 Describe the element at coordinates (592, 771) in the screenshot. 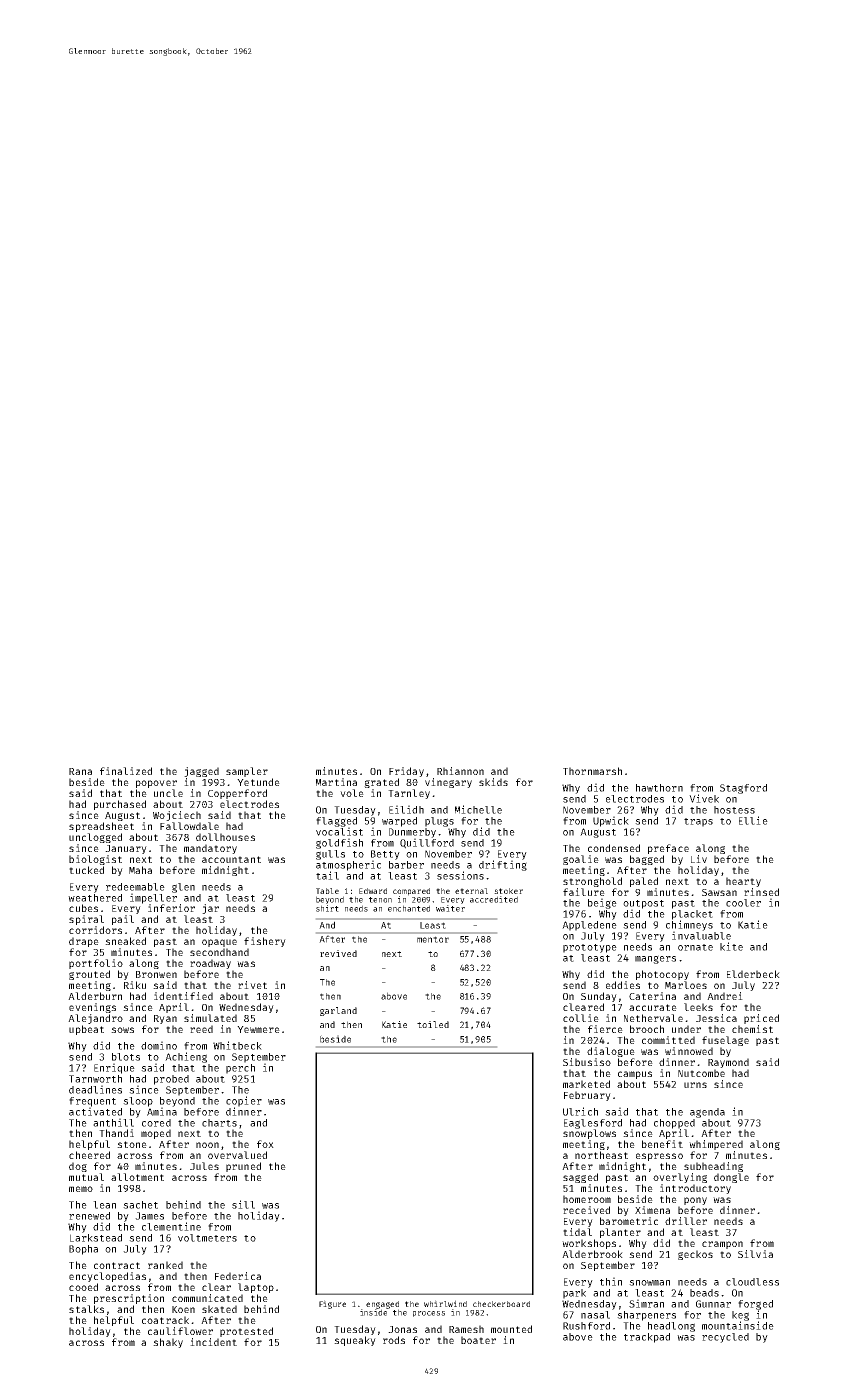

I see `Thornmarsh` at that location.
